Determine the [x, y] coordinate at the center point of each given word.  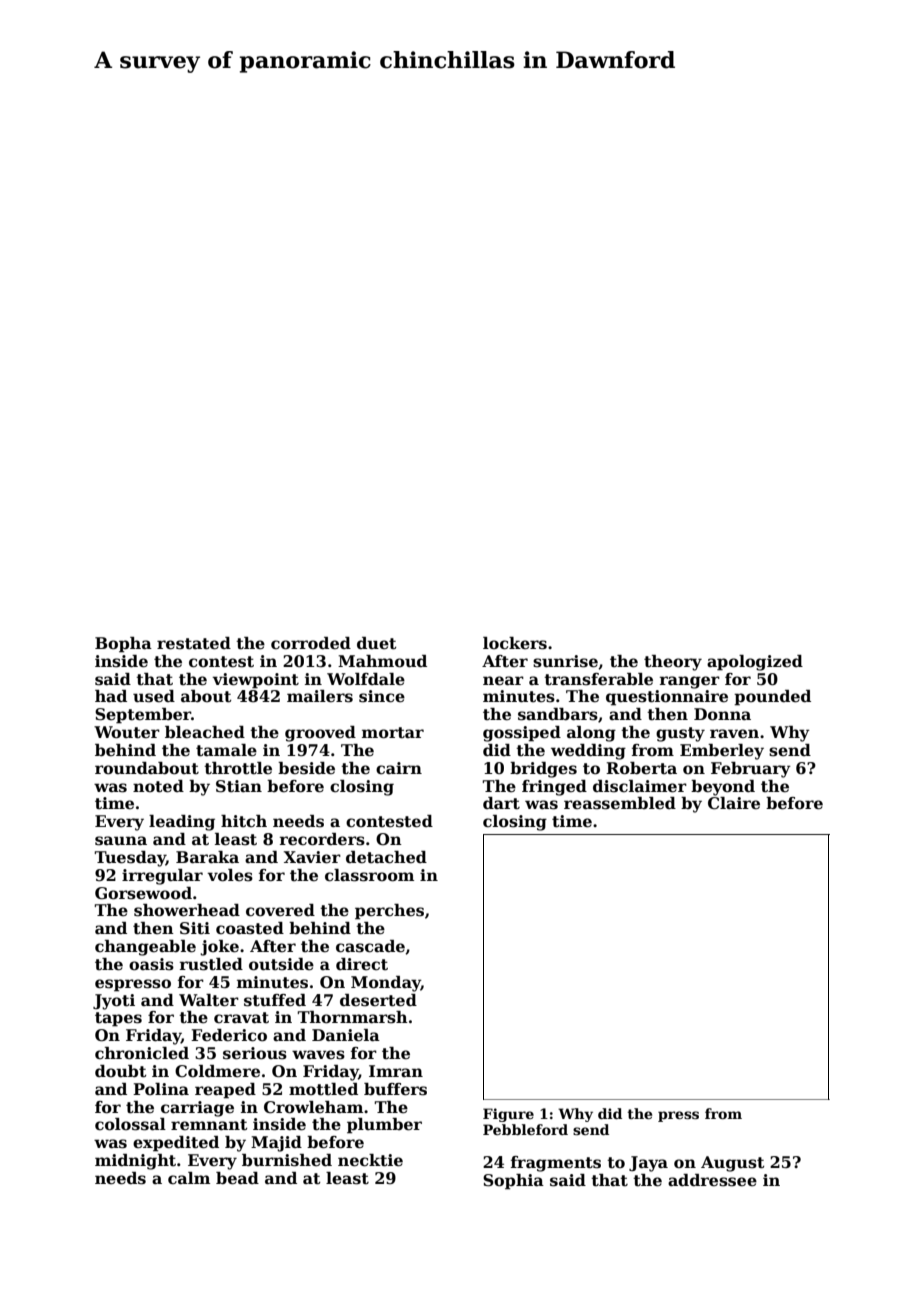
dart [501, 803]
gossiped [522, 734]
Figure [508, 1115]
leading [182, 823]
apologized [755, 663]
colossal [130, 1124]
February [751, 770]
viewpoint [255, 681]
